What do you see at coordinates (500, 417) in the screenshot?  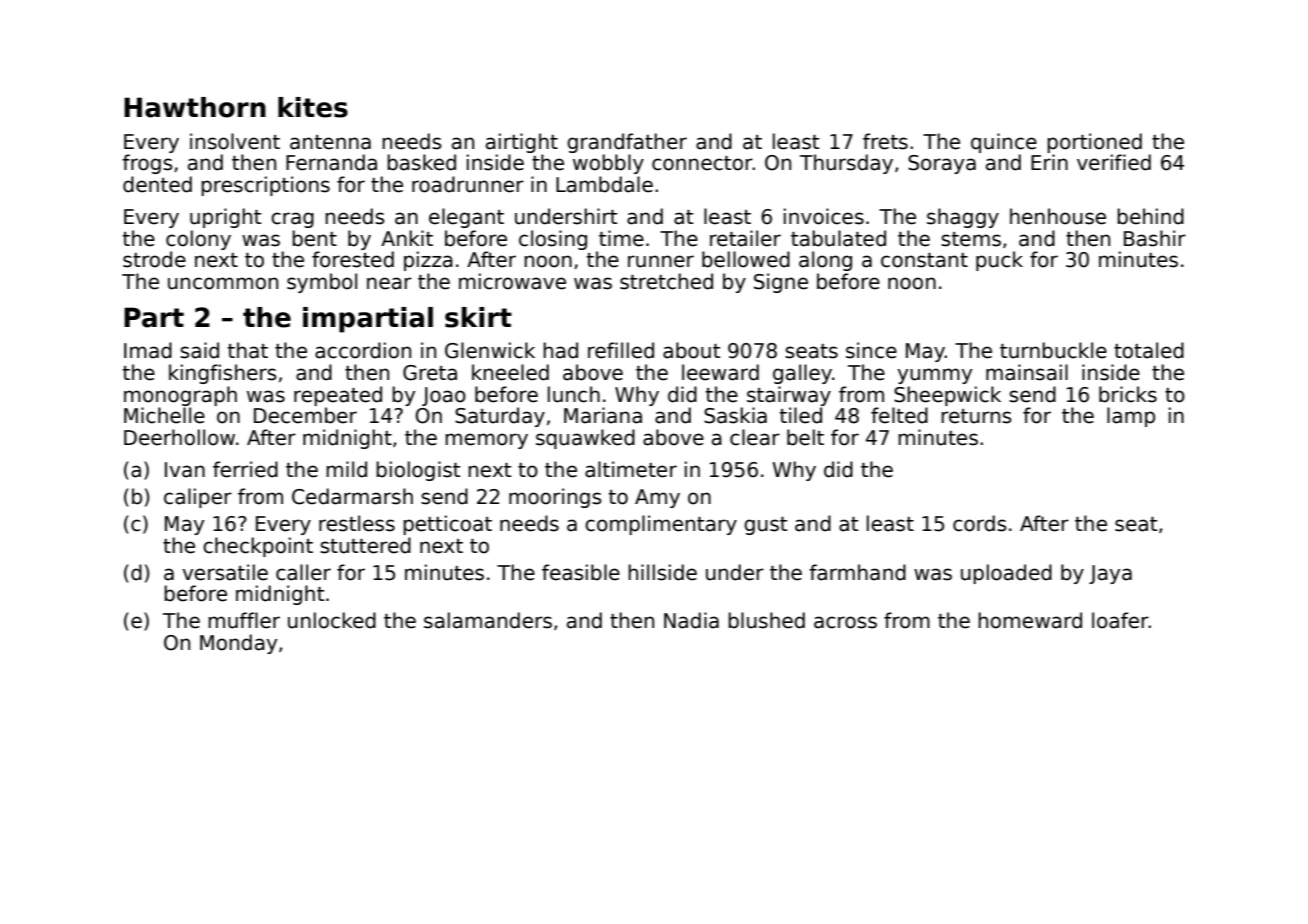 I see `Saturday` at bounding box center [500, 417].
